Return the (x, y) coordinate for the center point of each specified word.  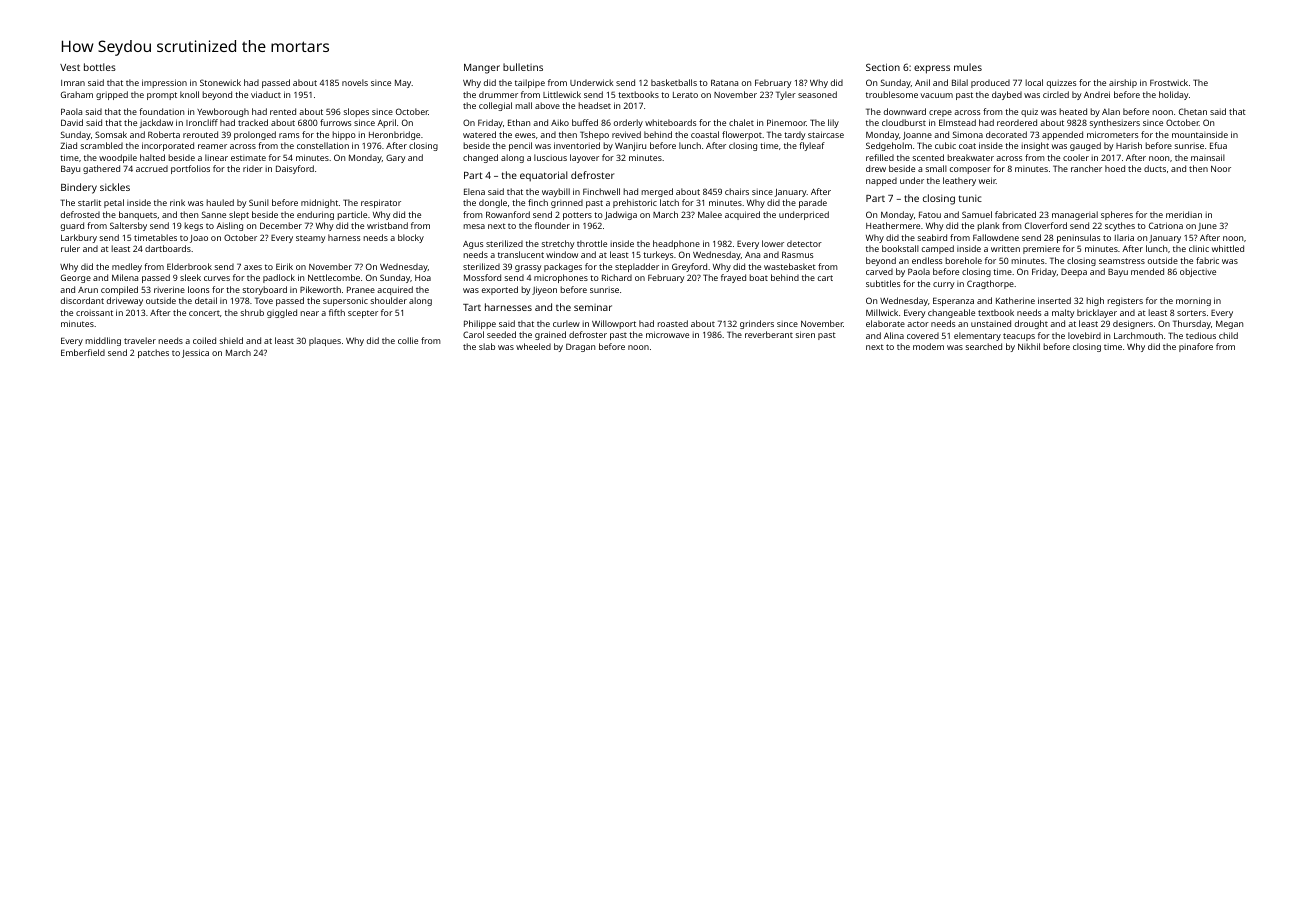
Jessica (195, 353)
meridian (1184, 214)
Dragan (580, 347)
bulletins (523, 67)
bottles (100, 67)
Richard (617, 277)
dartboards (168, 248)
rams (289, 135)
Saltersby (128, 226)
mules (968, 67)
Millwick (882, 312)
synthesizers (1115, 123)
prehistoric (635, 203)
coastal (705, 134)
